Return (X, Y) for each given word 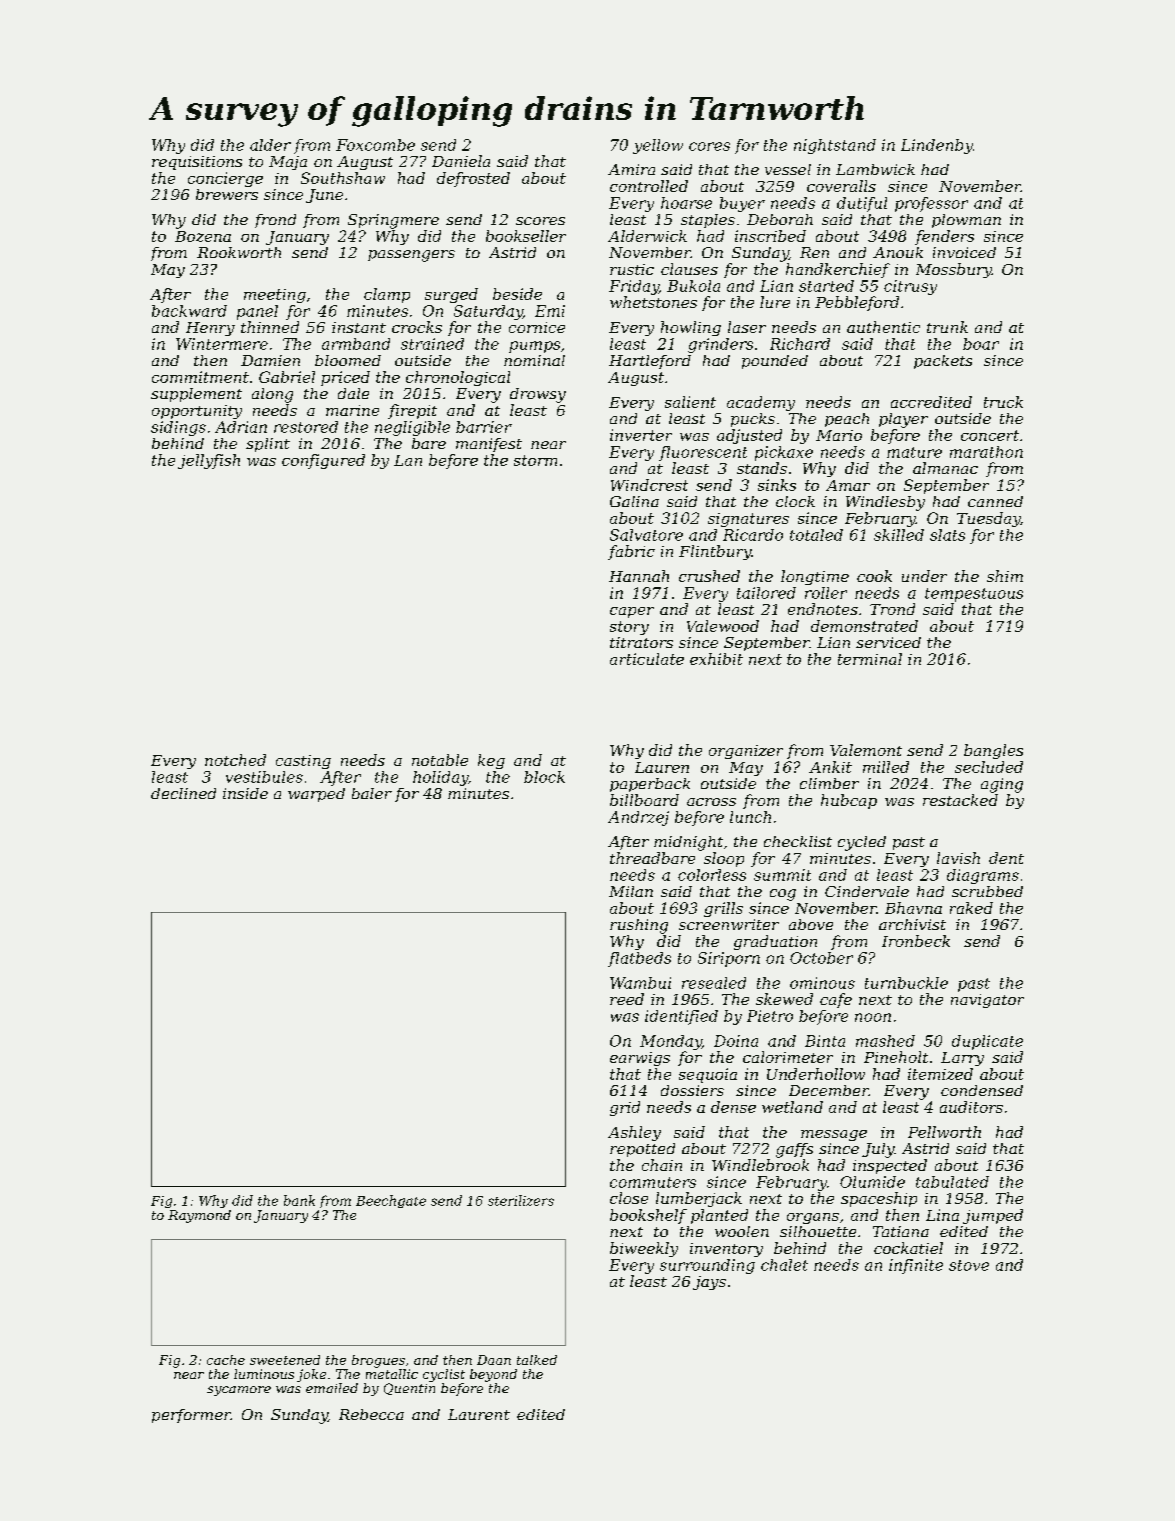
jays (709, 1283)
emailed (332, 1388)
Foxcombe (375, 145)
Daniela (461, 161)
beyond (493, 1375)
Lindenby (937, 146)
